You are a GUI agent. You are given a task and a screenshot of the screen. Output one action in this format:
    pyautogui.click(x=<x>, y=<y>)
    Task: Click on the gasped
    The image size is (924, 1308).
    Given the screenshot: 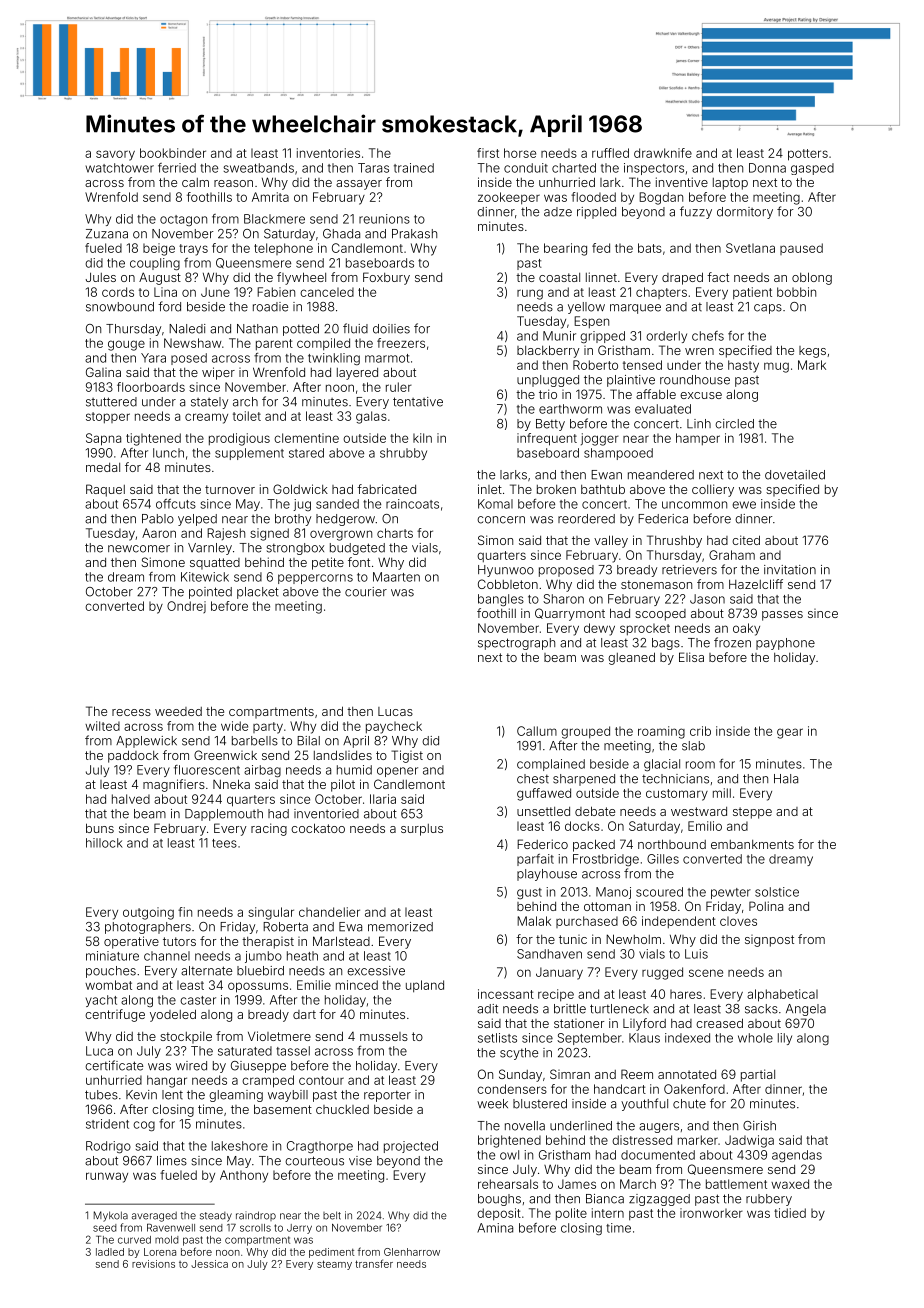 What is the action you would take?
    pyautogui.click(x=812, y=169)
